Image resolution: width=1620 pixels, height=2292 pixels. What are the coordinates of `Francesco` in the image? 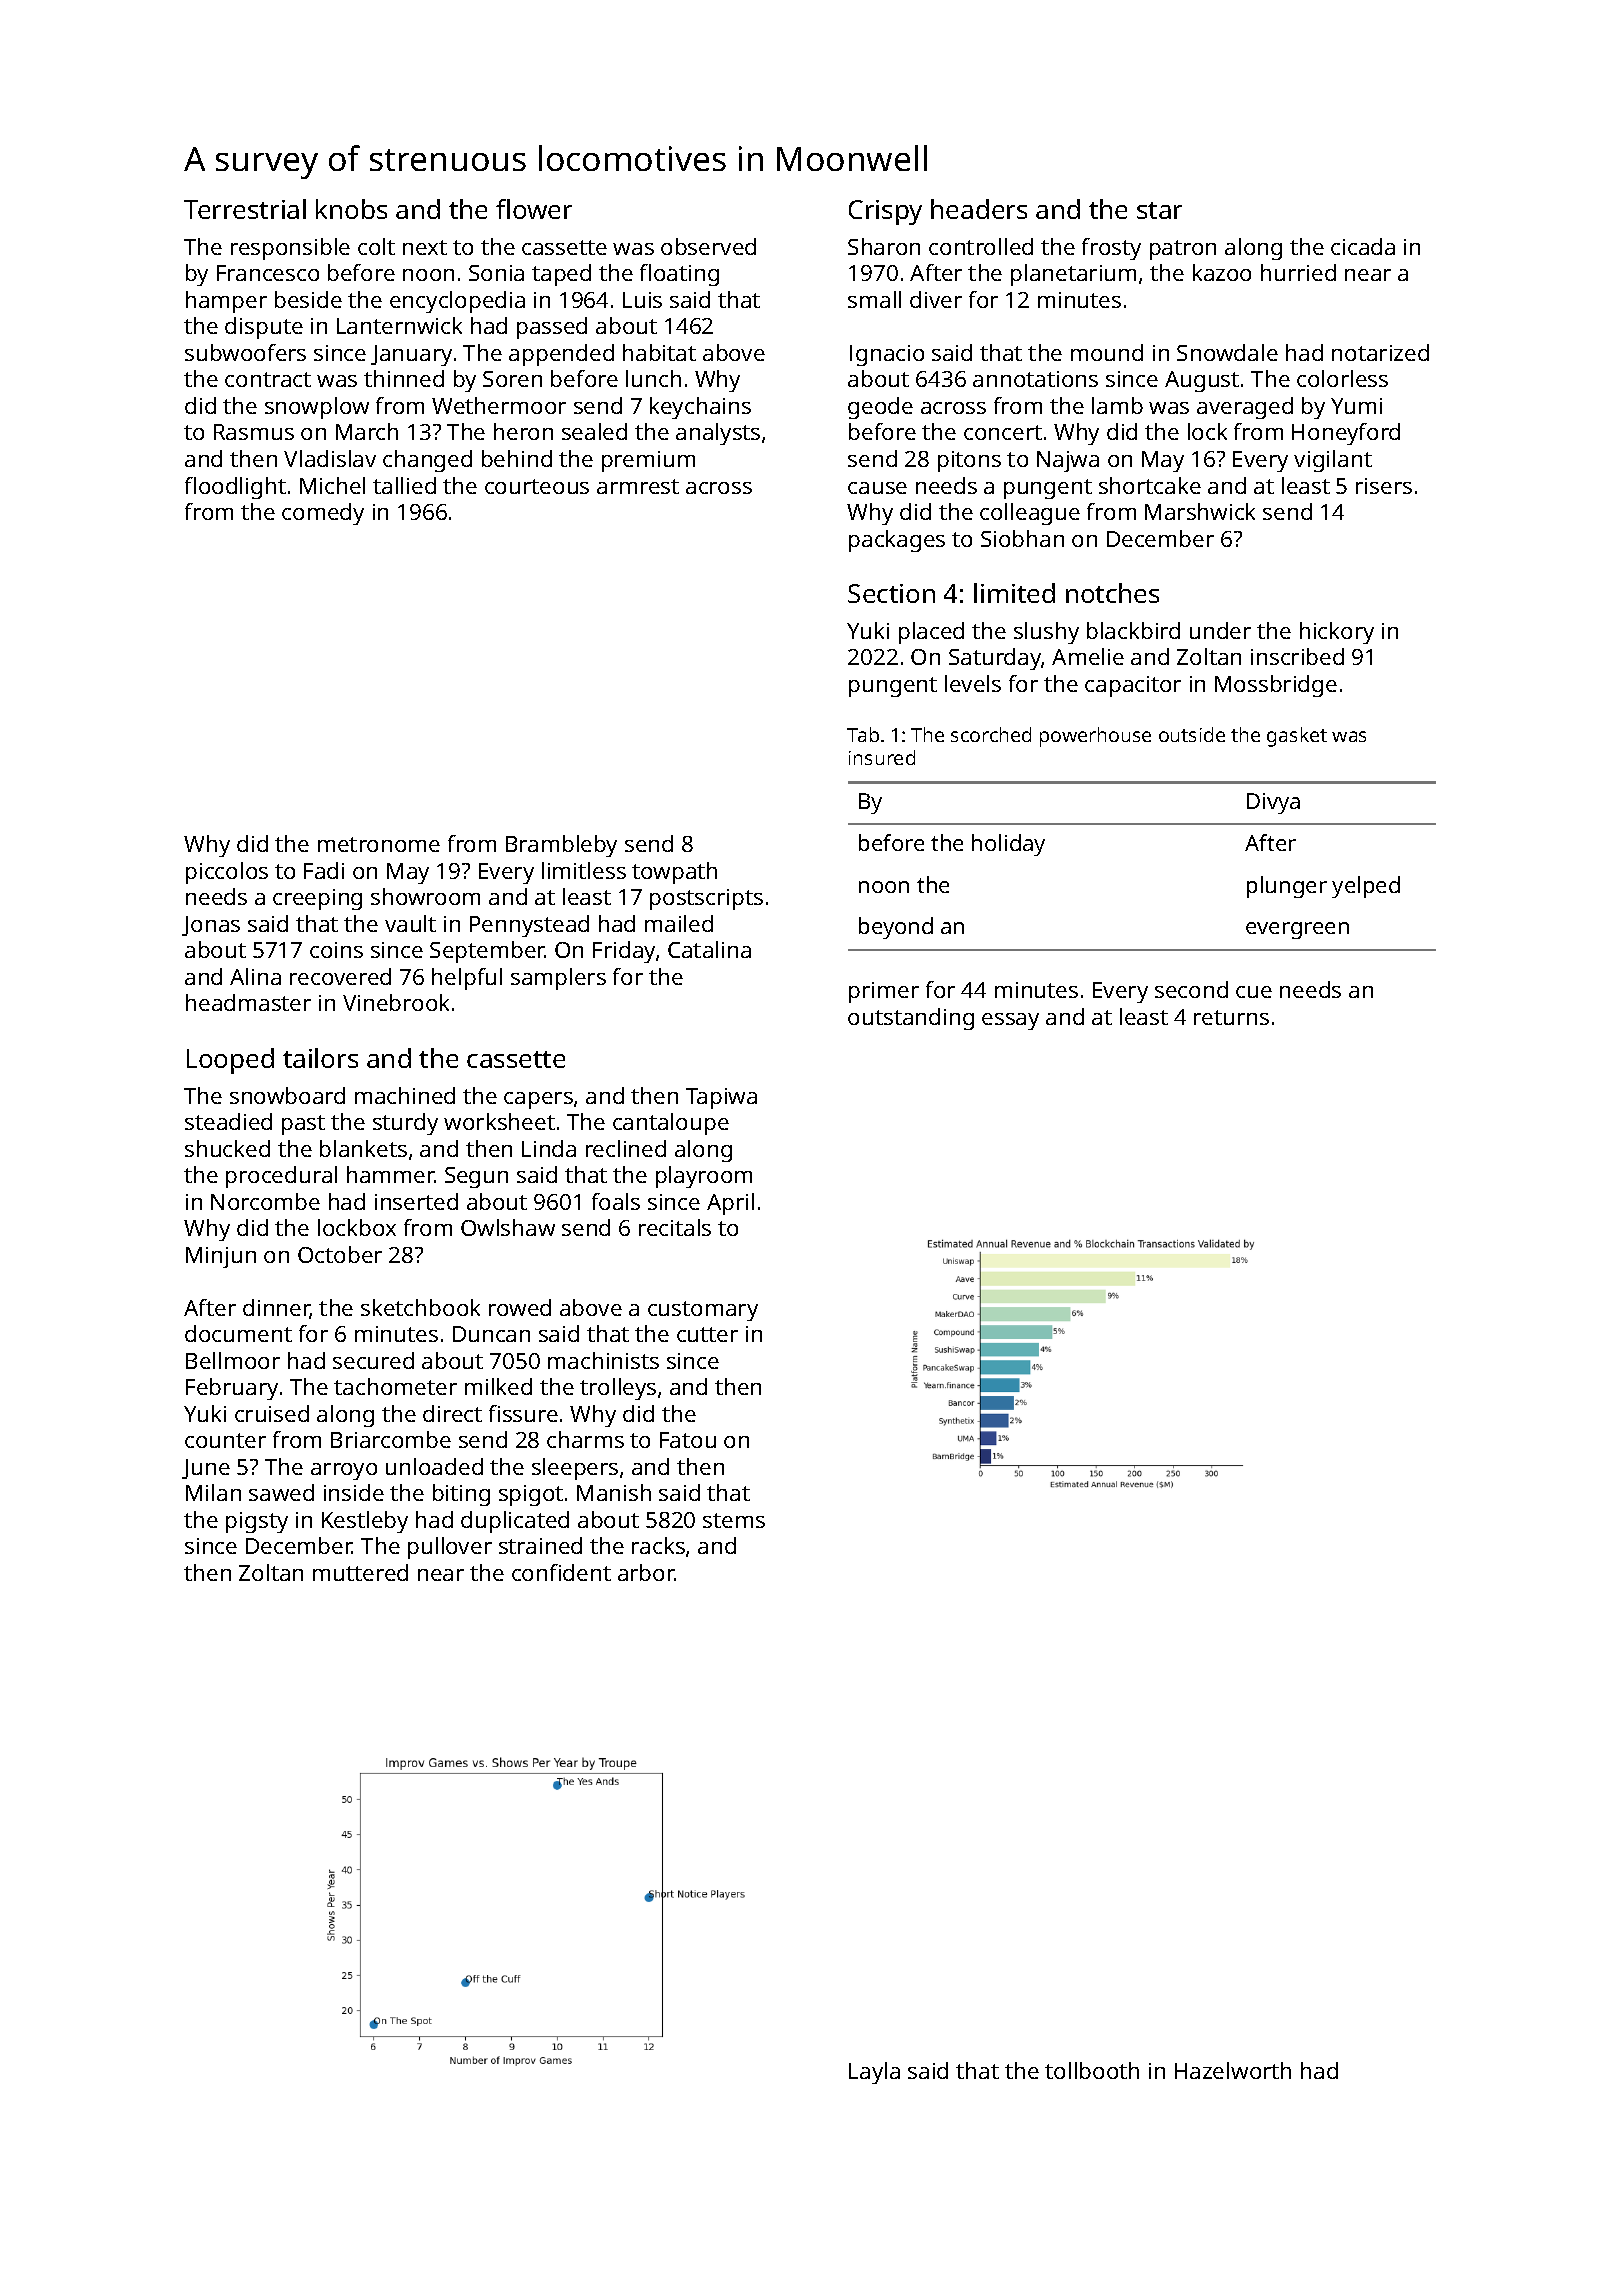 It's located at (268, 273).
